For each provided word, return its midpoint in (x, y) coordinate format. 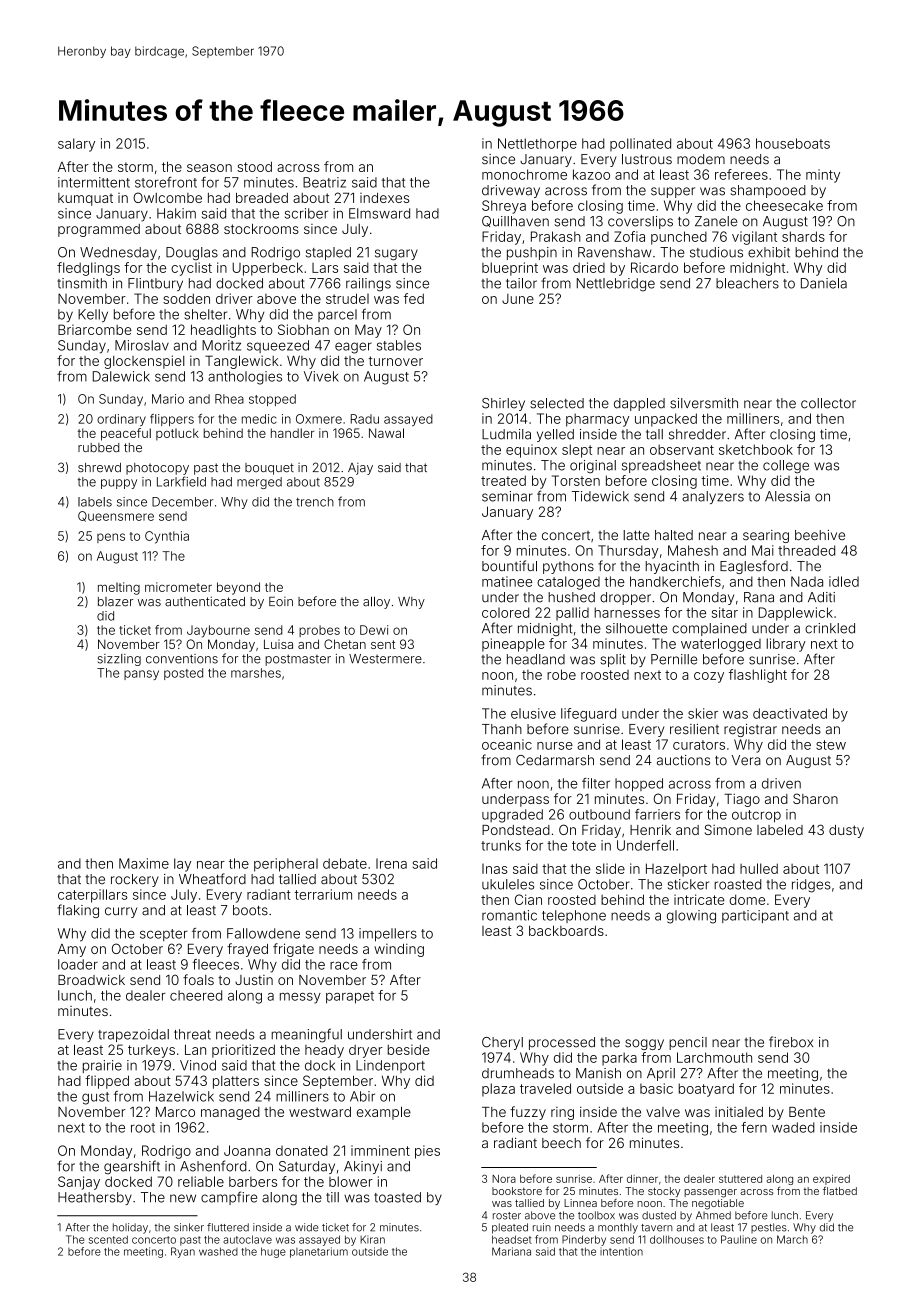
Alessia (787, 496)
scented (108, 1239)
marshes (256, 673)
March (792, 1239)
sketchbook (756, 449)
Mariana (511, 1251)
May (368, 331)
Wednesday (118, 253)
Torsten (576, 480)
